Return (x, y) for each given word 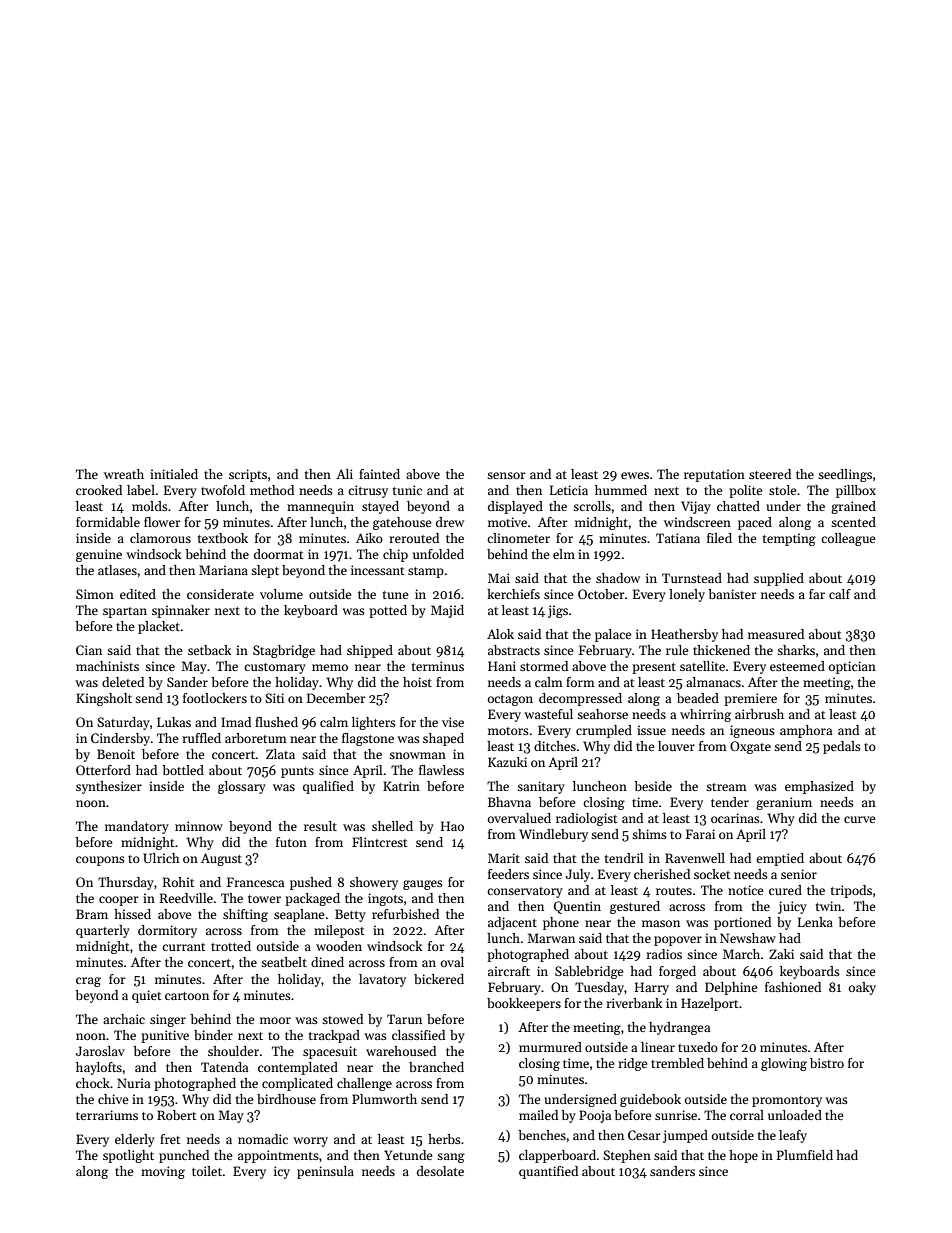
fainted (379, 474)
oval (452, 962)
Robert (177, 1115)
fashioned (793, 987)
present (654, 668)
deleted (123, 682)
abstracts (514, 650)
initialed (174, 474)
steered (770, 474)
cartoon (187, 996)
